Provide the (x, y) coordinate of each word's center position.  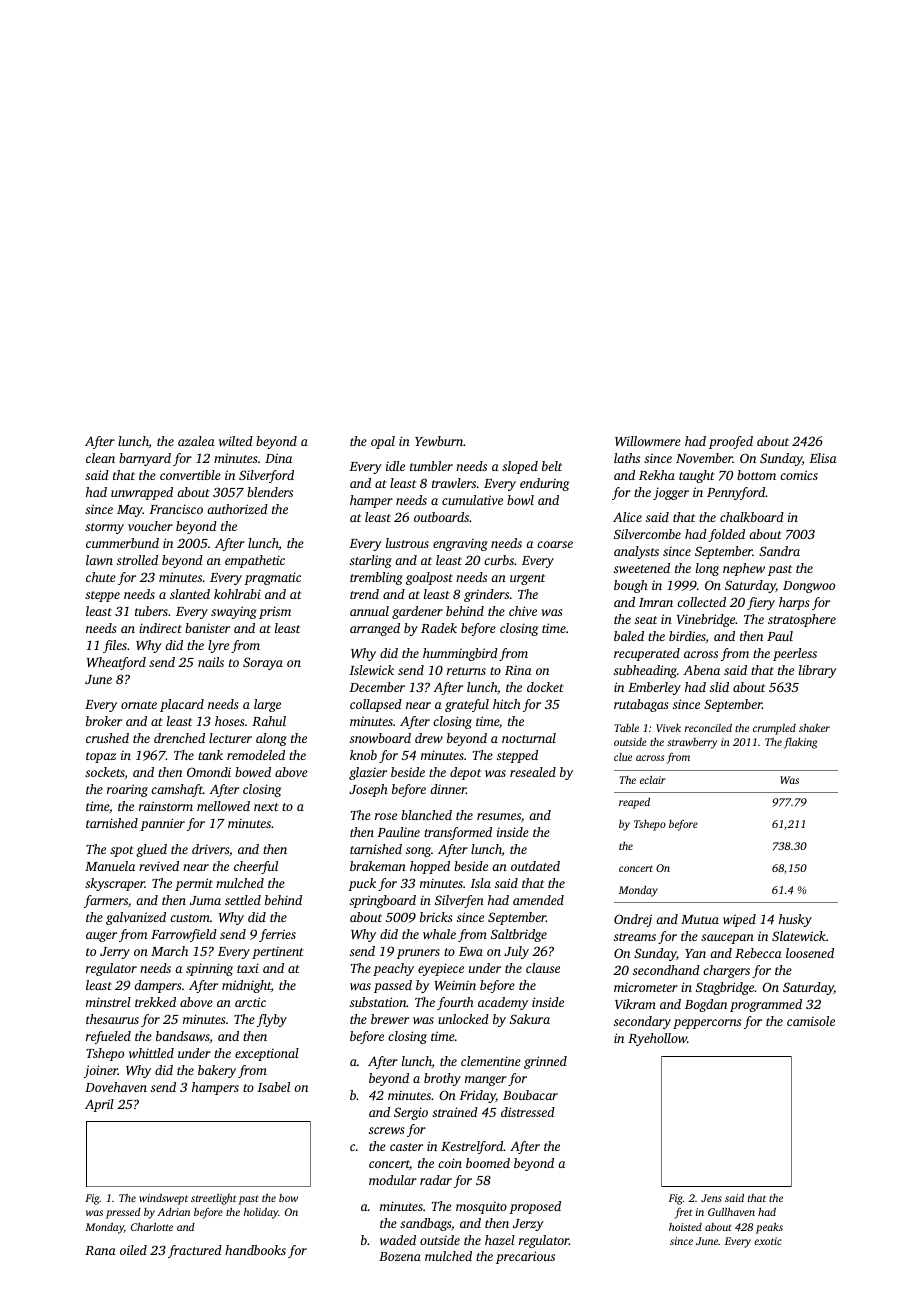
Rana (100, 1250)
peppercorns (707, 1024)
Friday (477, 1096)
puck (362, 884)
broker (104, 721)
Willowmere (648, 441)
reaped (634, 803)
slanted (190, 594)
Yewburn (439, 441)
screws (387, 1130)
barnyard (145, 459)
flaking (800, 743)
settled (243, 900)
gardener (417, 612)
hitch (507, 704)
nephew (744, 569)
